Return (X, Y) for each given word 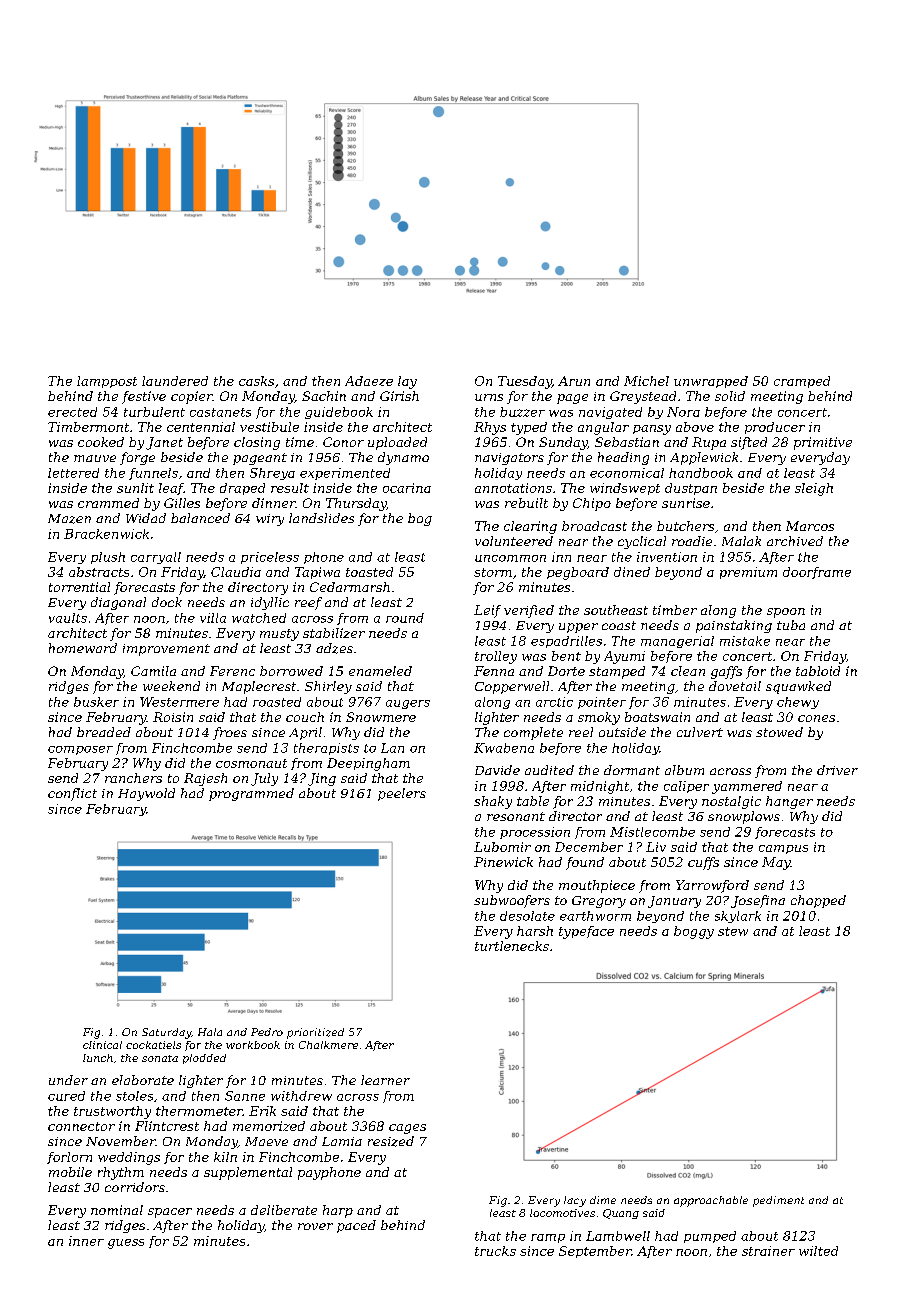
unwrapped (711, 382)
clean (688, 671)
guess (126, 1244)
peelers (402, 794)
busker (96, 702)
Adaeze (369, 381)
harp (338, 1211)
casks (256, 381)
